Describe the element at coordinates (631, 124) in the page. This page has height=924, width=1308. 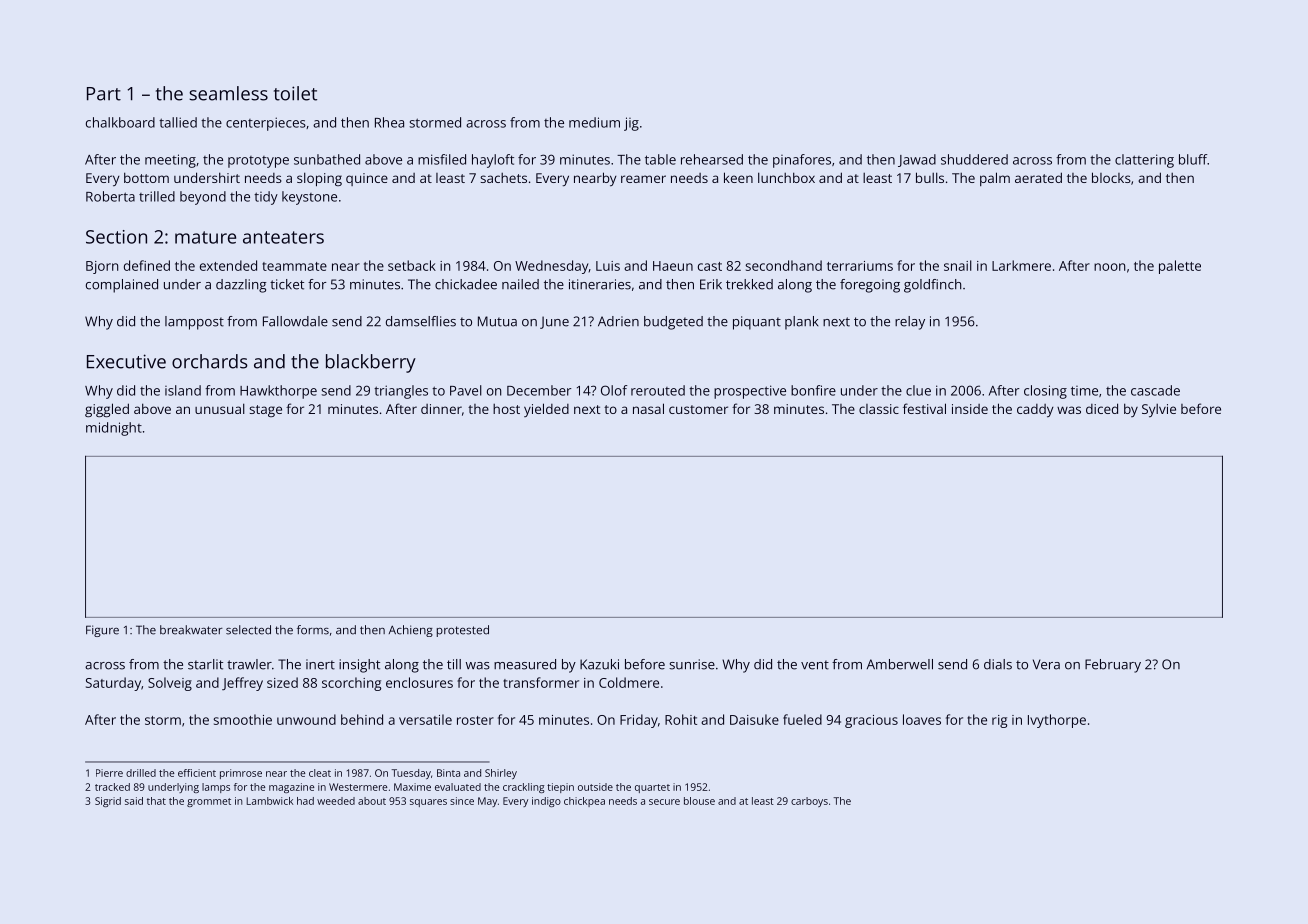
I see `jig` at that location.
